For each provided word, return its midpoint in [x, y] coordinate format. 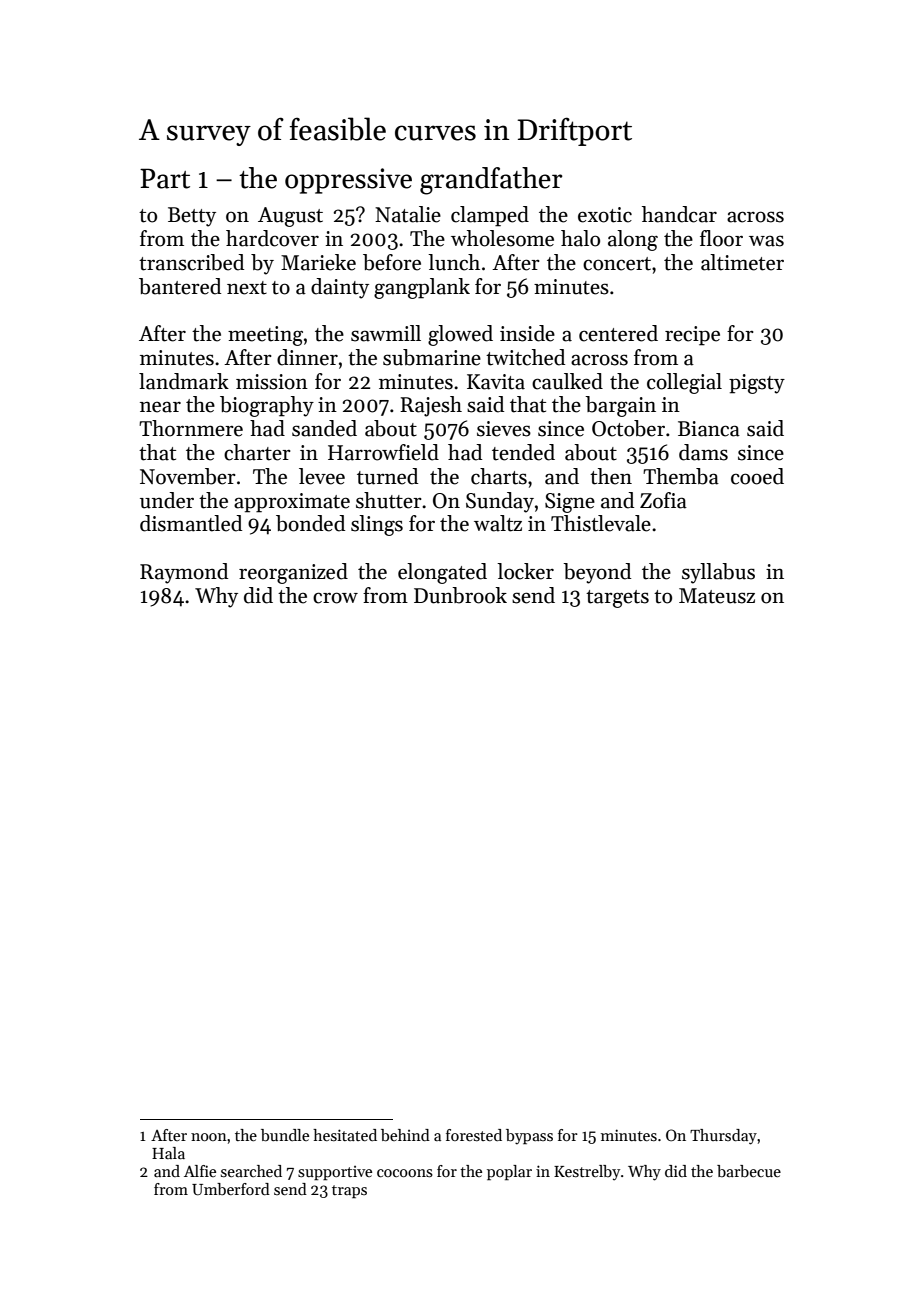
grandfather [491, 181]
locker [525, 571]
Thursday [723, 1137]
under [167, 500]
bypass [529, 1137]
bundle [285, 1135]
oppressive [348, 181]
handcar [679, 214]
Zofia [663, 500]
